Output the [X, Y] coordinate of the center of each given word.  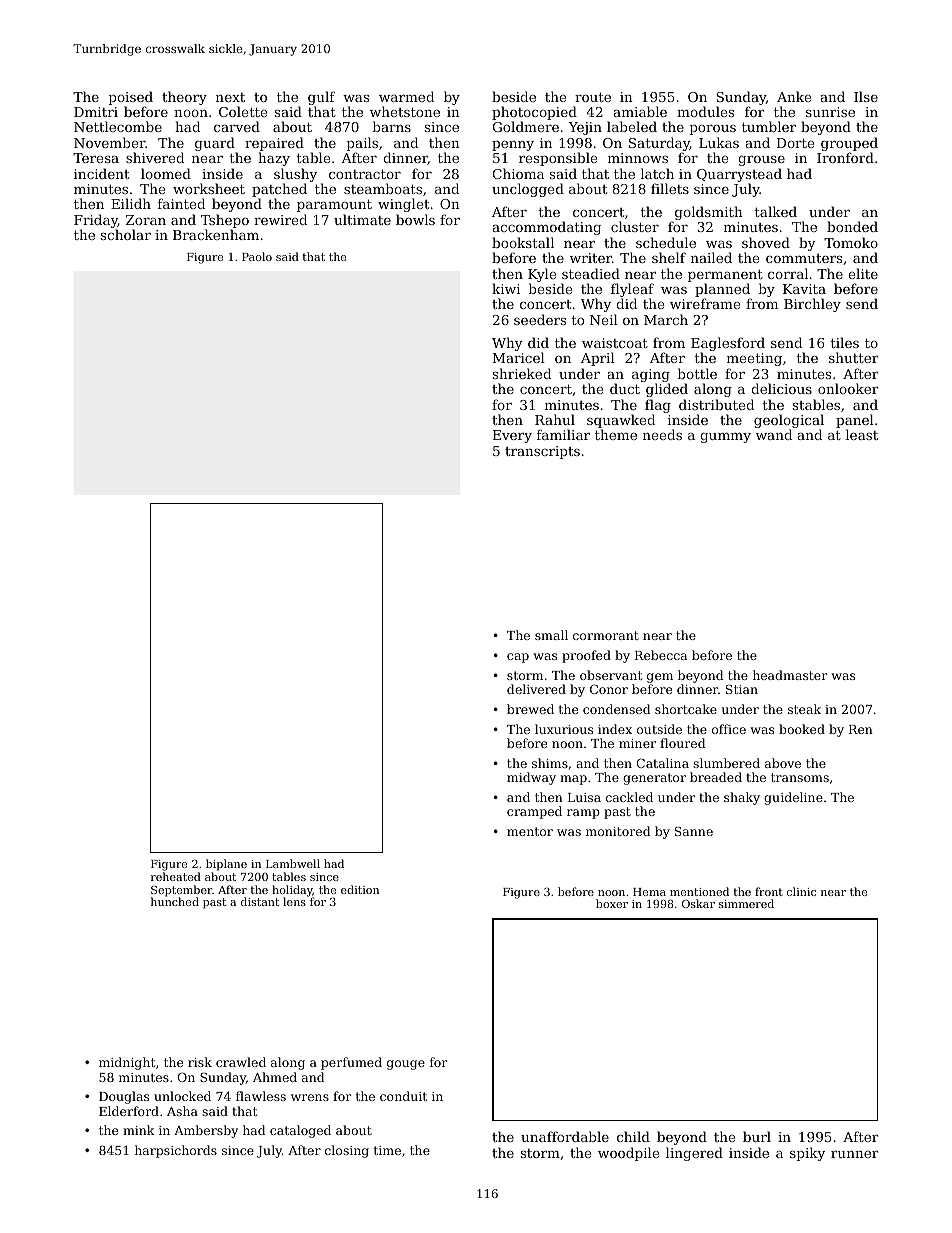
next [230, 97]
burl [757, 1136]
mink [139, 1130]
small [551, 635]
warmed [406, 96]
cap [518, 658]
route [593, 97]
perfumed [351, 1063]
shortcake [686, 709]
